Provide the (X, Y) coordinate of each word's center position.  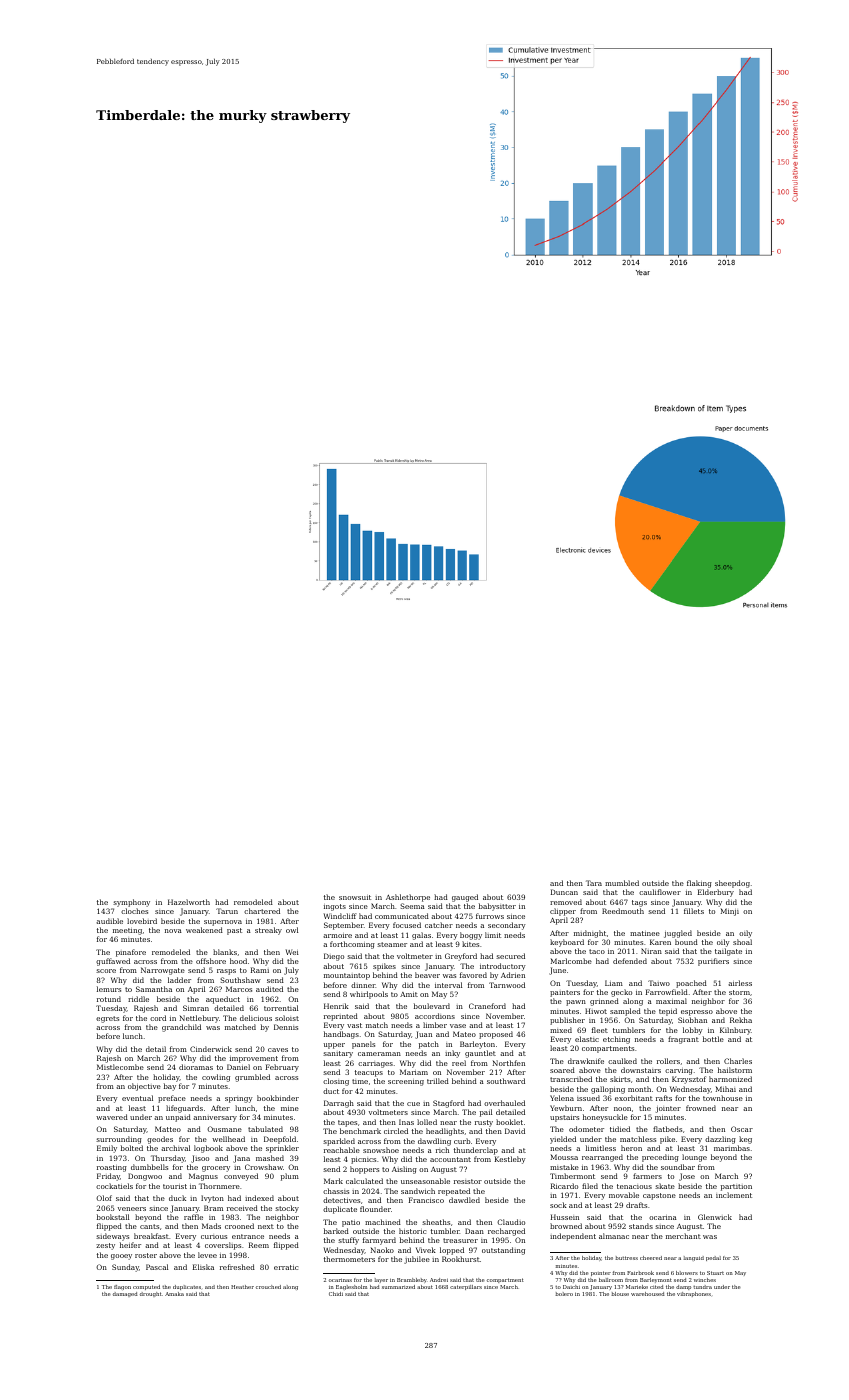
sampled (625, 1012)
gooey (121, 1257)
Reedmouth (623, 911)
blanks (225, 952)
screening (406, 1082)
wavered (112, 1117)
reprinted (341, 1017)
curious (214, 1237)
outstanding (503, 1251)
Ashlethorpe (408, 898)
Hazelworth (189, 902)
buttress (626, 1258)
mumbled (622, 883)
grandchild (181, 1028)
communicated (402, 916)
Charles (738, 1061)
